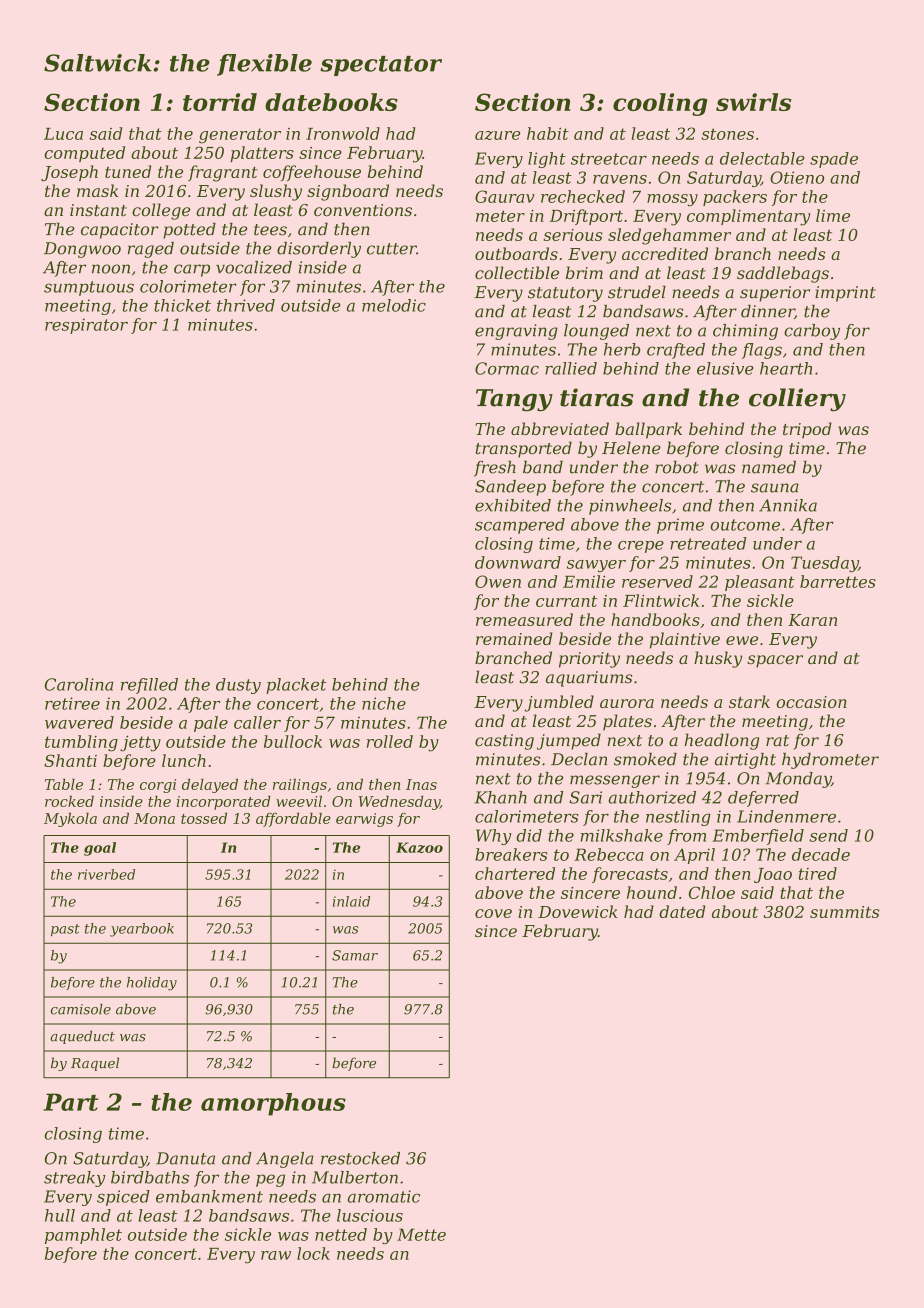  What do you see at coordinates (60, 1215) in the page?
I see `hull` at bounding box center [60, 1215].
